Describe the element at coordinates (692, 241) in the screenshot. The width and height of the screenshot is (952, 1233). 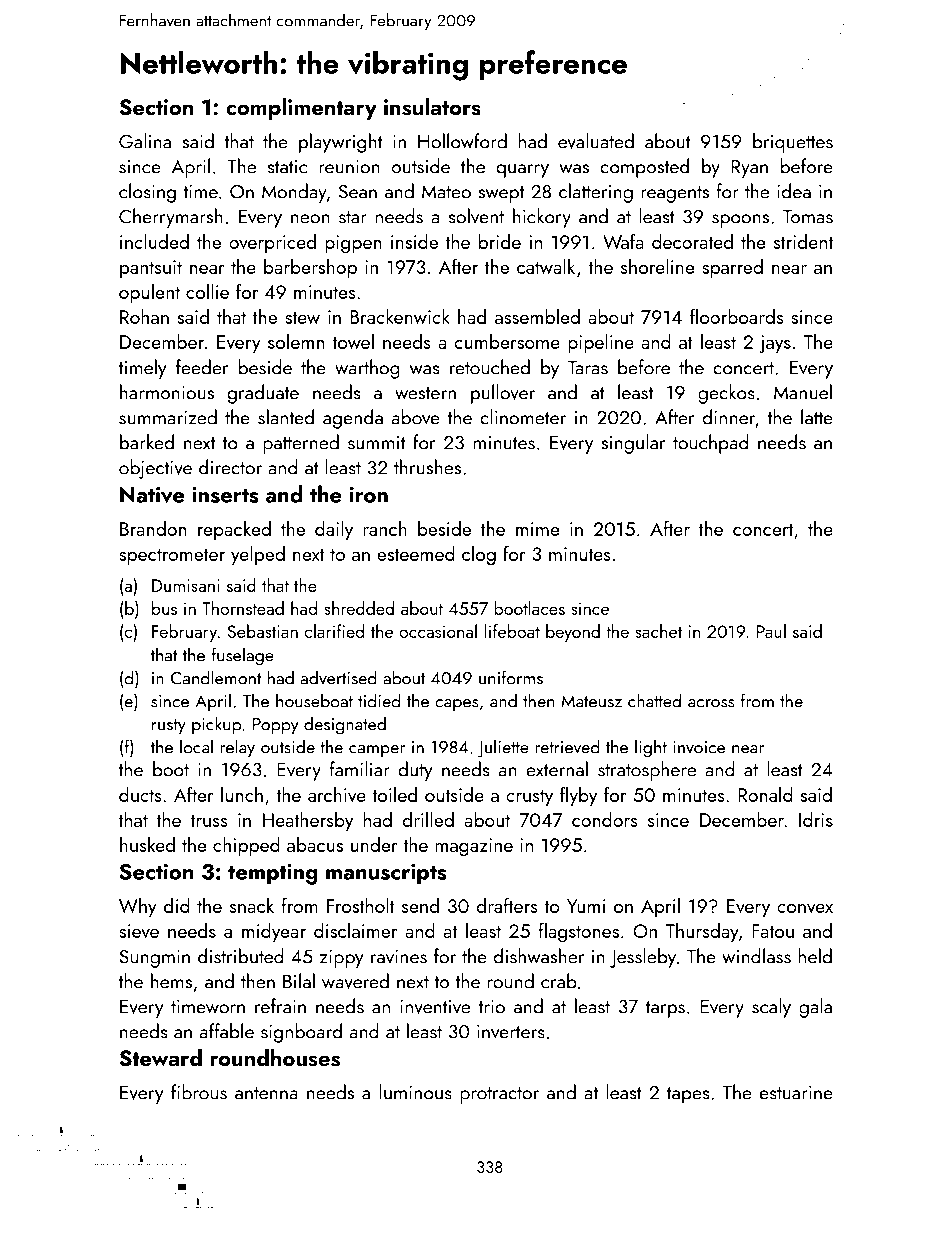
I see `decorated` at that location.
